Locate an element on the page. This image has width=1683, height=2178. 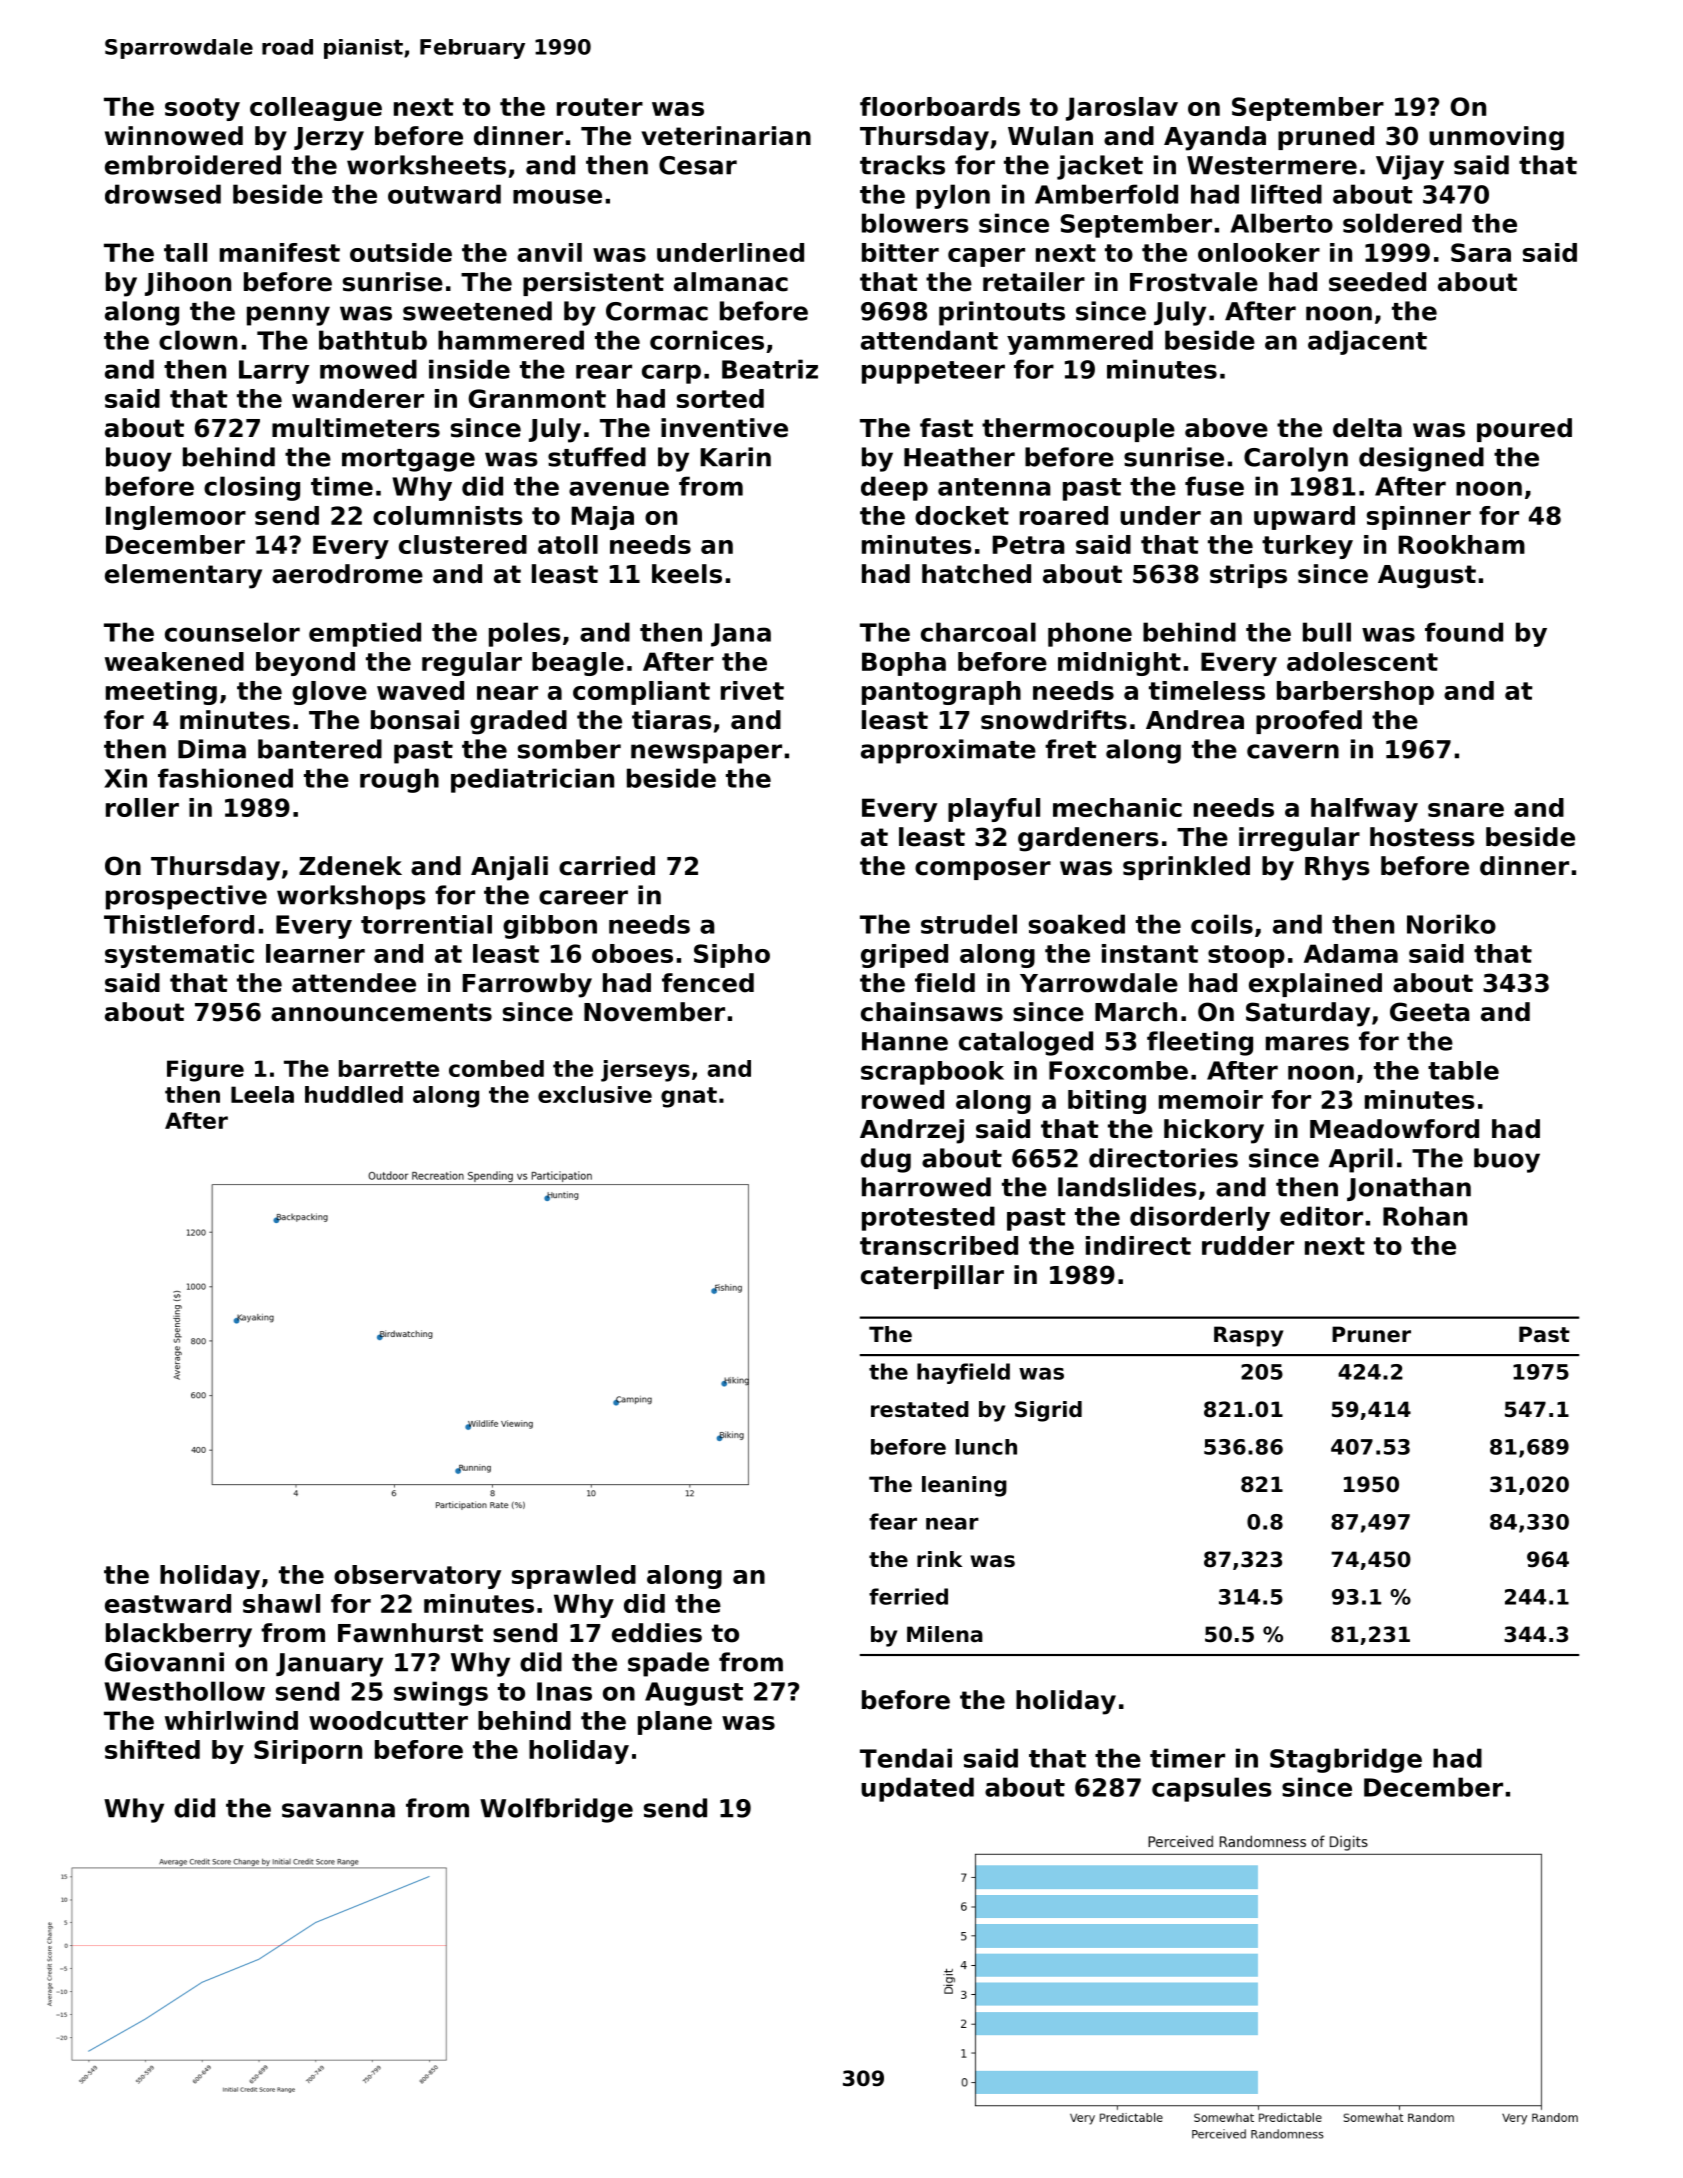
floorboards is located at coordinates (940, 106).
